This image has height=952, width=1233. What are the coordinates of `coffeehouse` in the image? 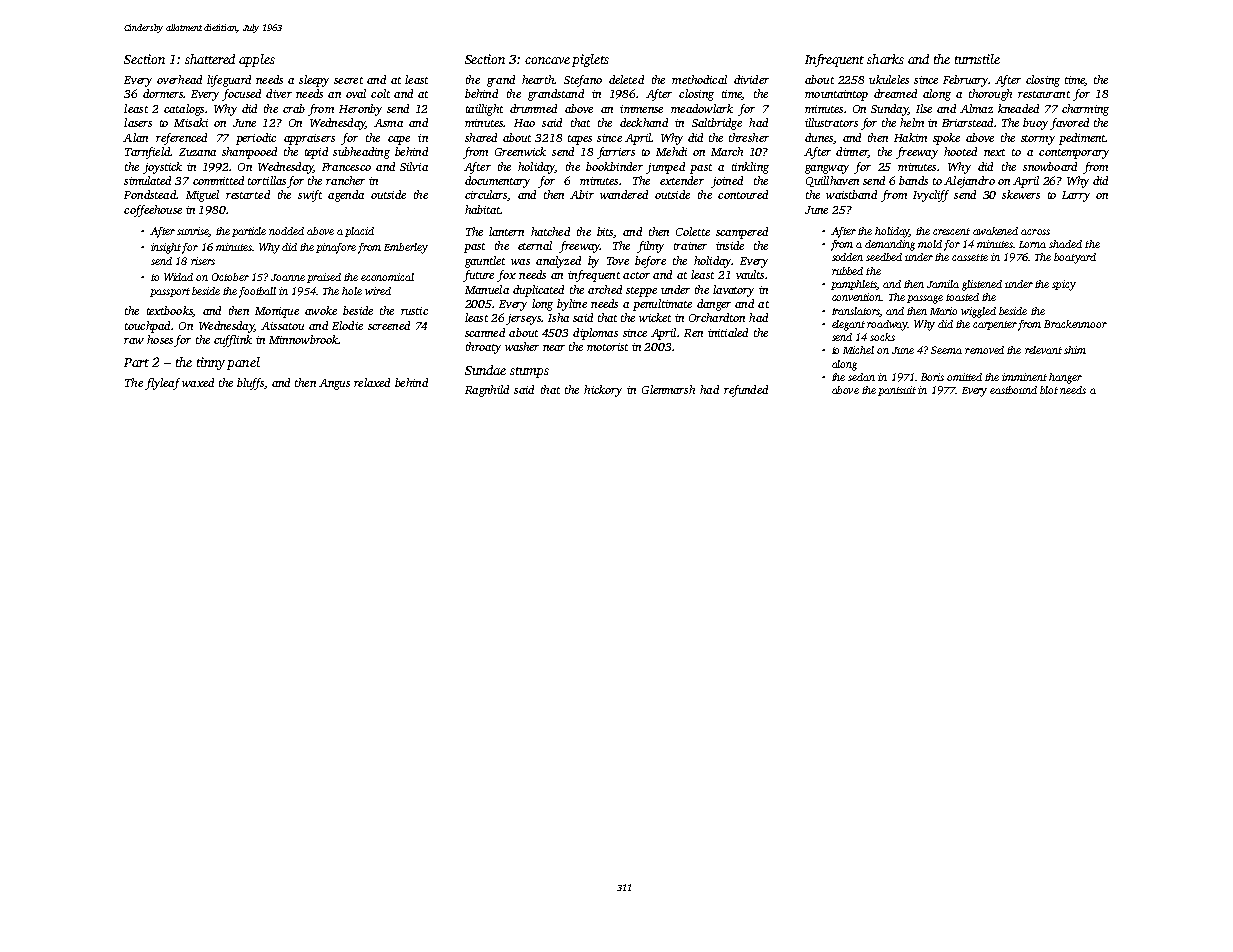 It's located at (153, 211).
